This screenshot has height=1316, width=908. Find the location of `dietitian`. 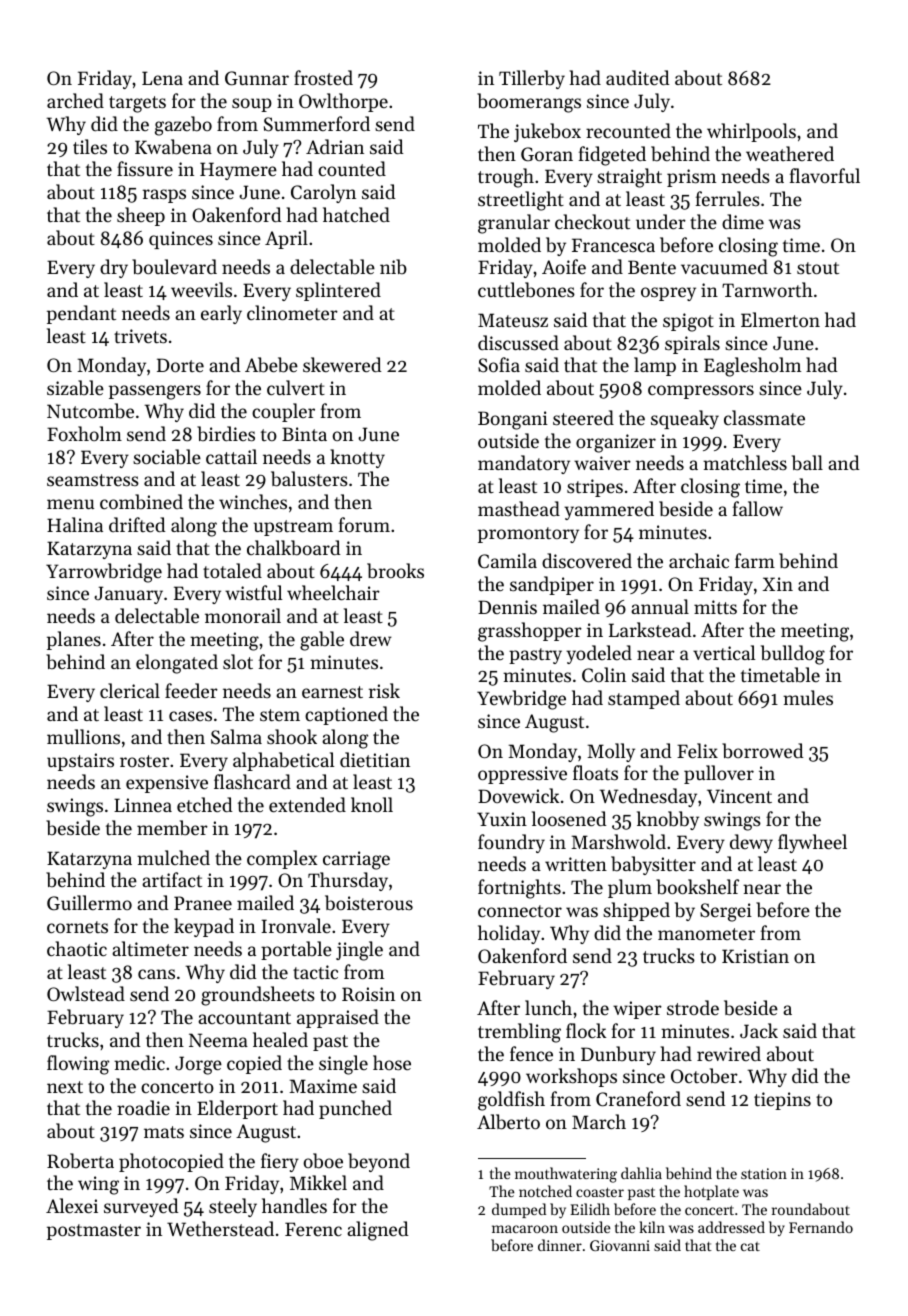

dietitian is located at coordinates (375, 759).
